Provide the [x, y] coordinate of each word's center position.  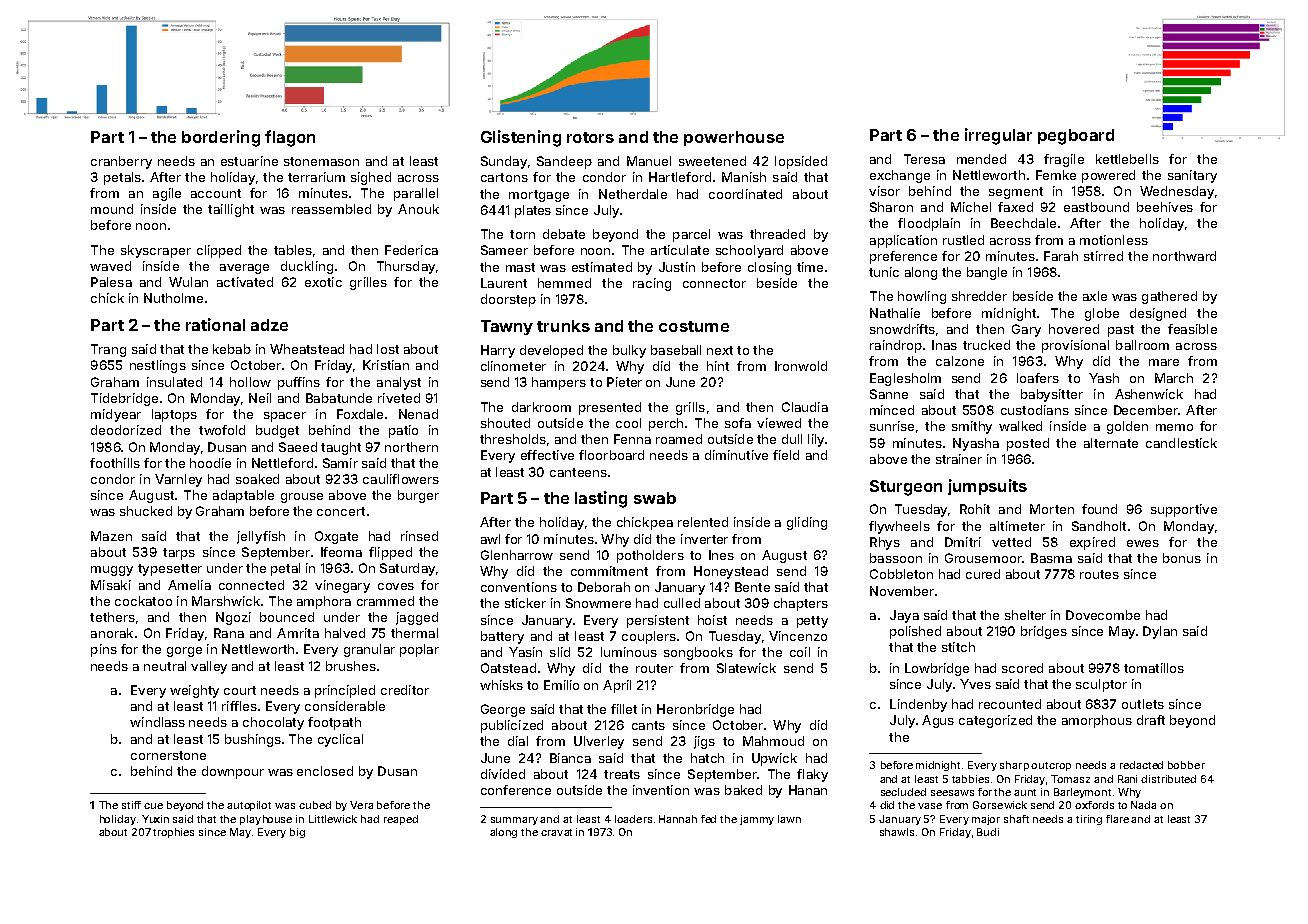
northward [1184, 256]
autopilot [249, 806]
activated [245, 282]
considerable [345, 706]
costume [694, 326]
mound [112, 209]
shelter [1025, 615]
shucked [146, 511]
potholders [650, 556]
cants [648, 725]
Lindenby [918, 705]
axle [1095, 296]
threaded [777, 234]
